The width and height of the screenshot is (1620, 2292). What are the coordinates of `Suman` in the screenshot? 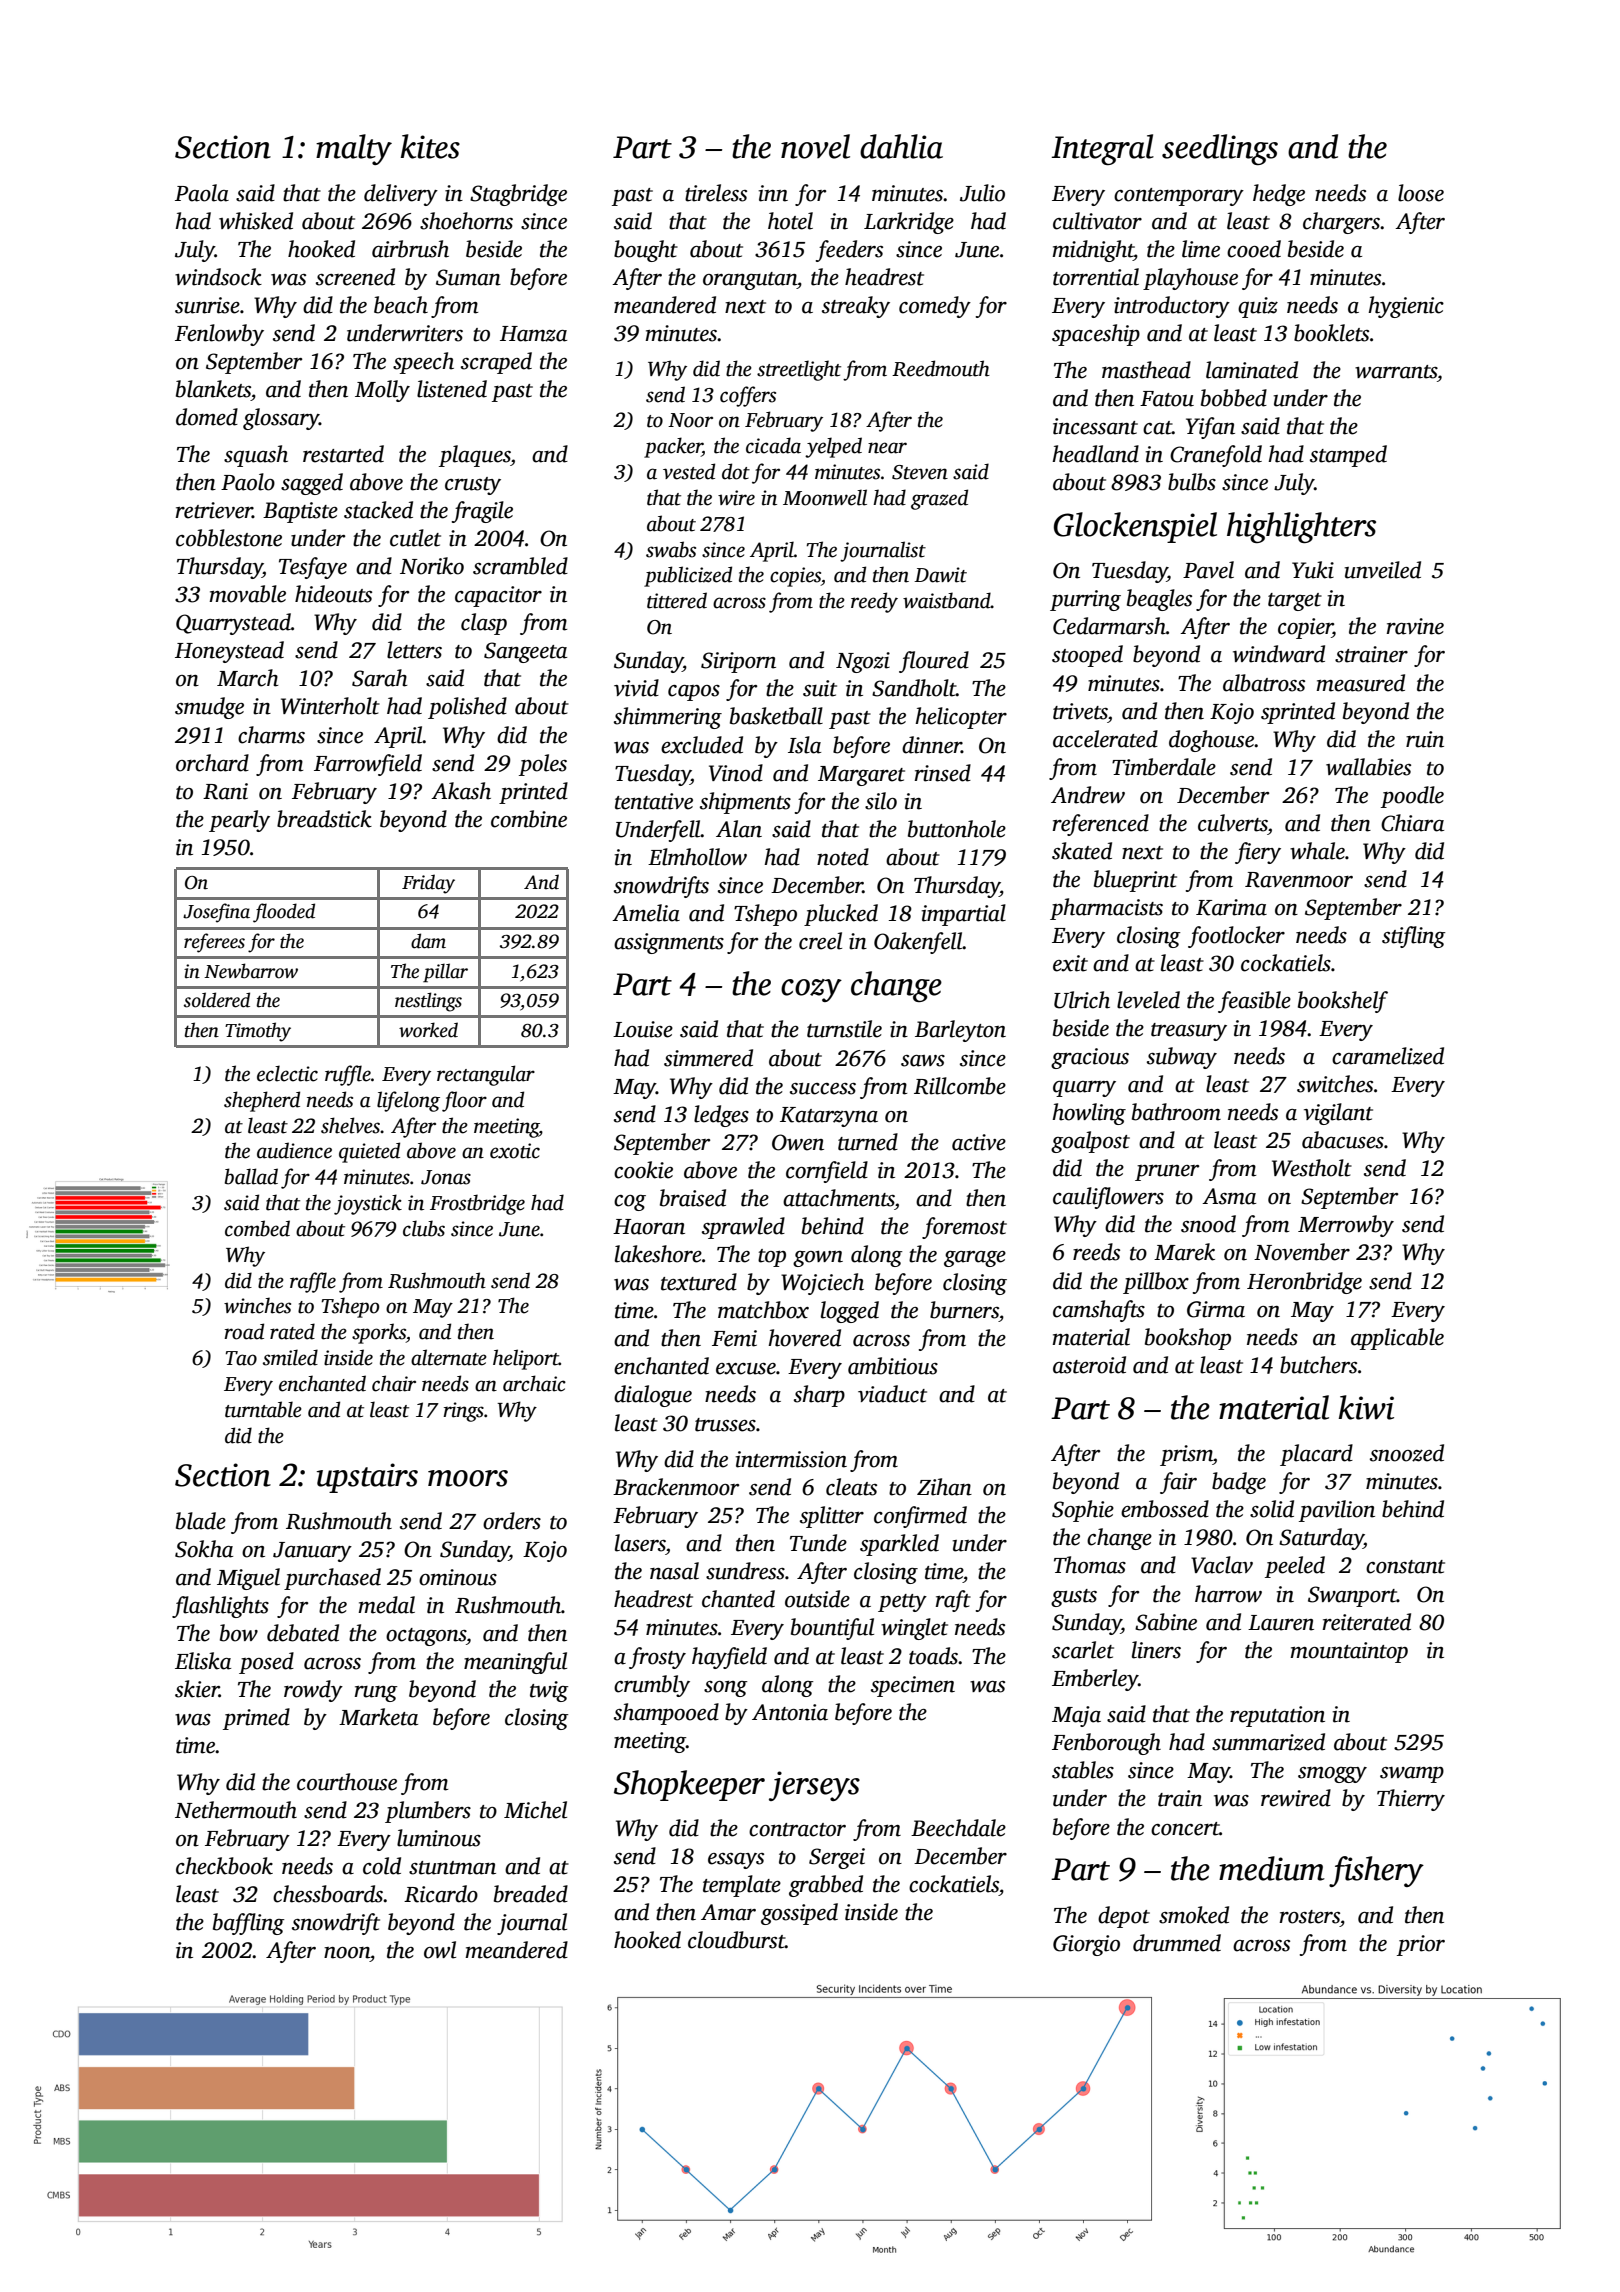 It's located at (468, 277).
